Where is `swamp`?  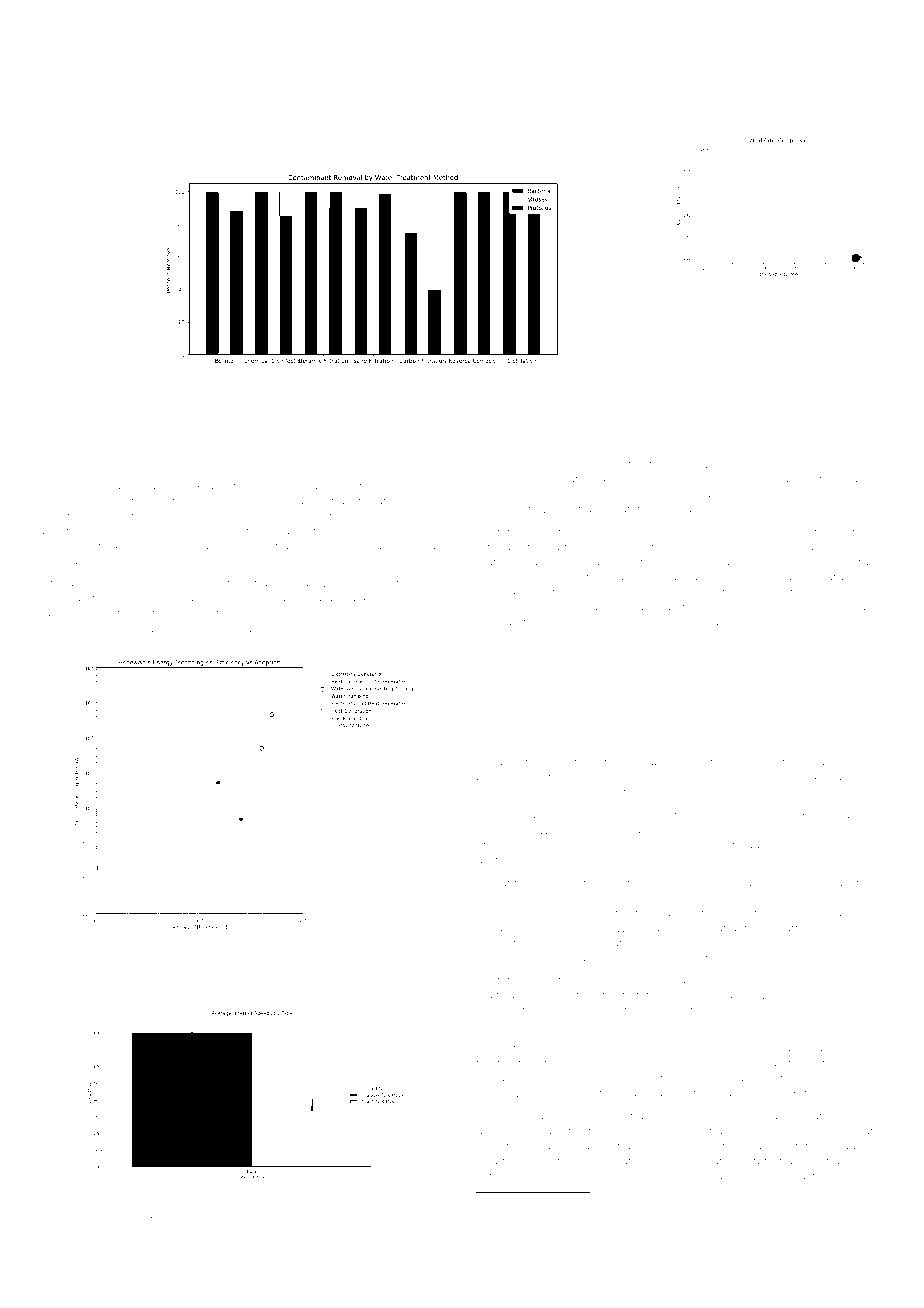 swamp is located at coordinates (112, 1216).
